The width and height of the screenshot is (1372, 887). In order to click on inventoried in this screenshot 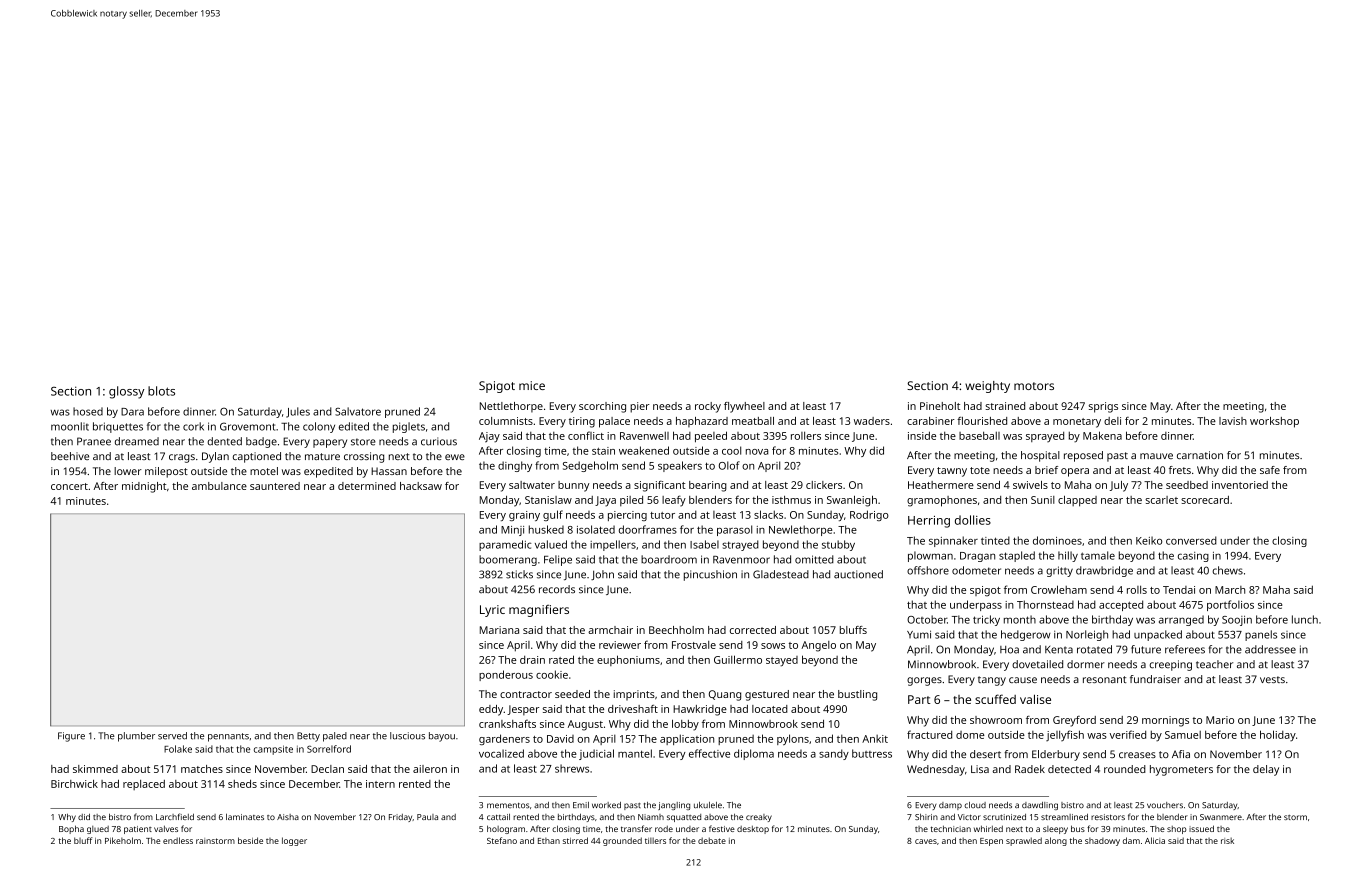, I will do `click(1240, 485)`.
